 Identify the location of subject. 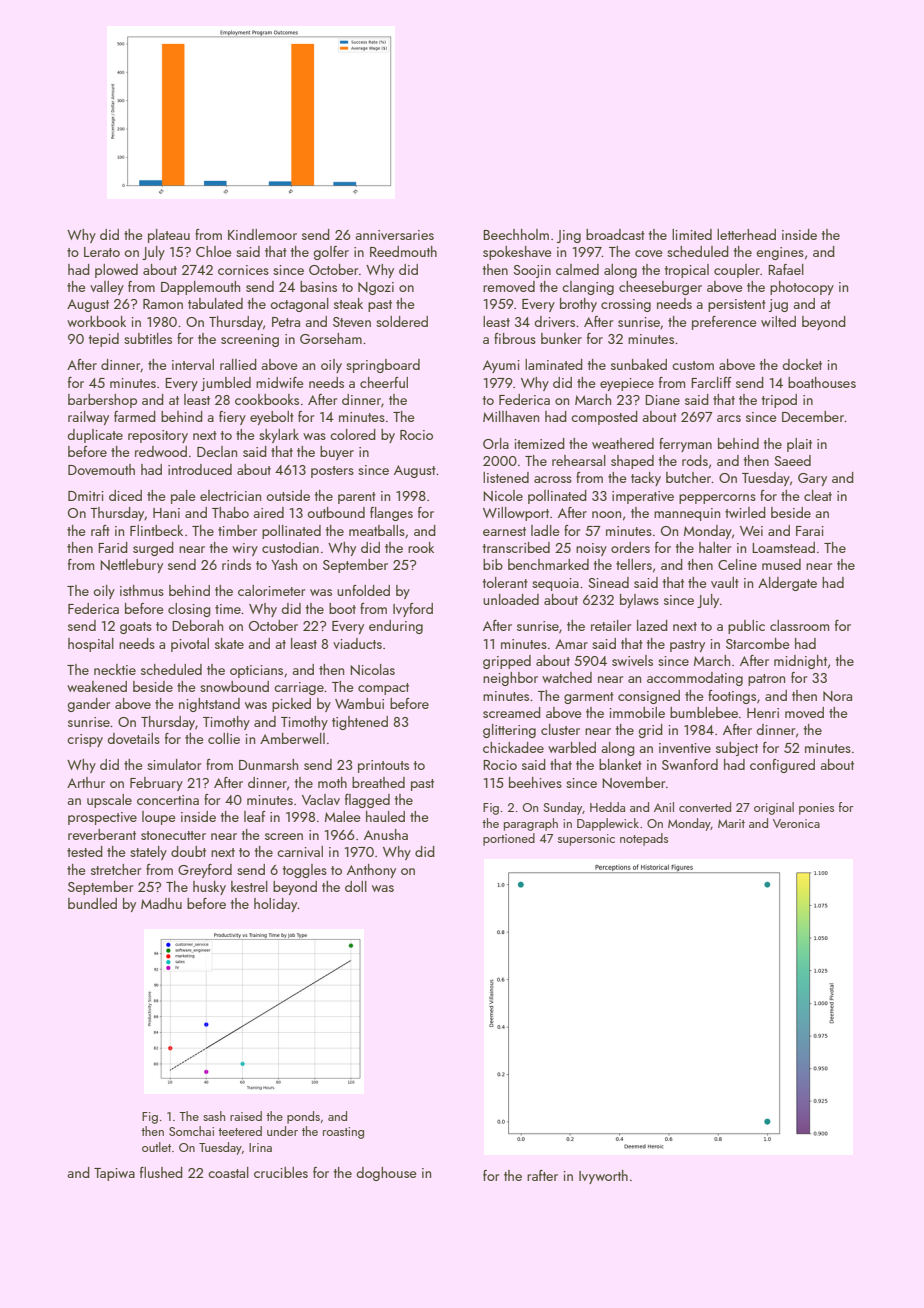
(737, 749).
